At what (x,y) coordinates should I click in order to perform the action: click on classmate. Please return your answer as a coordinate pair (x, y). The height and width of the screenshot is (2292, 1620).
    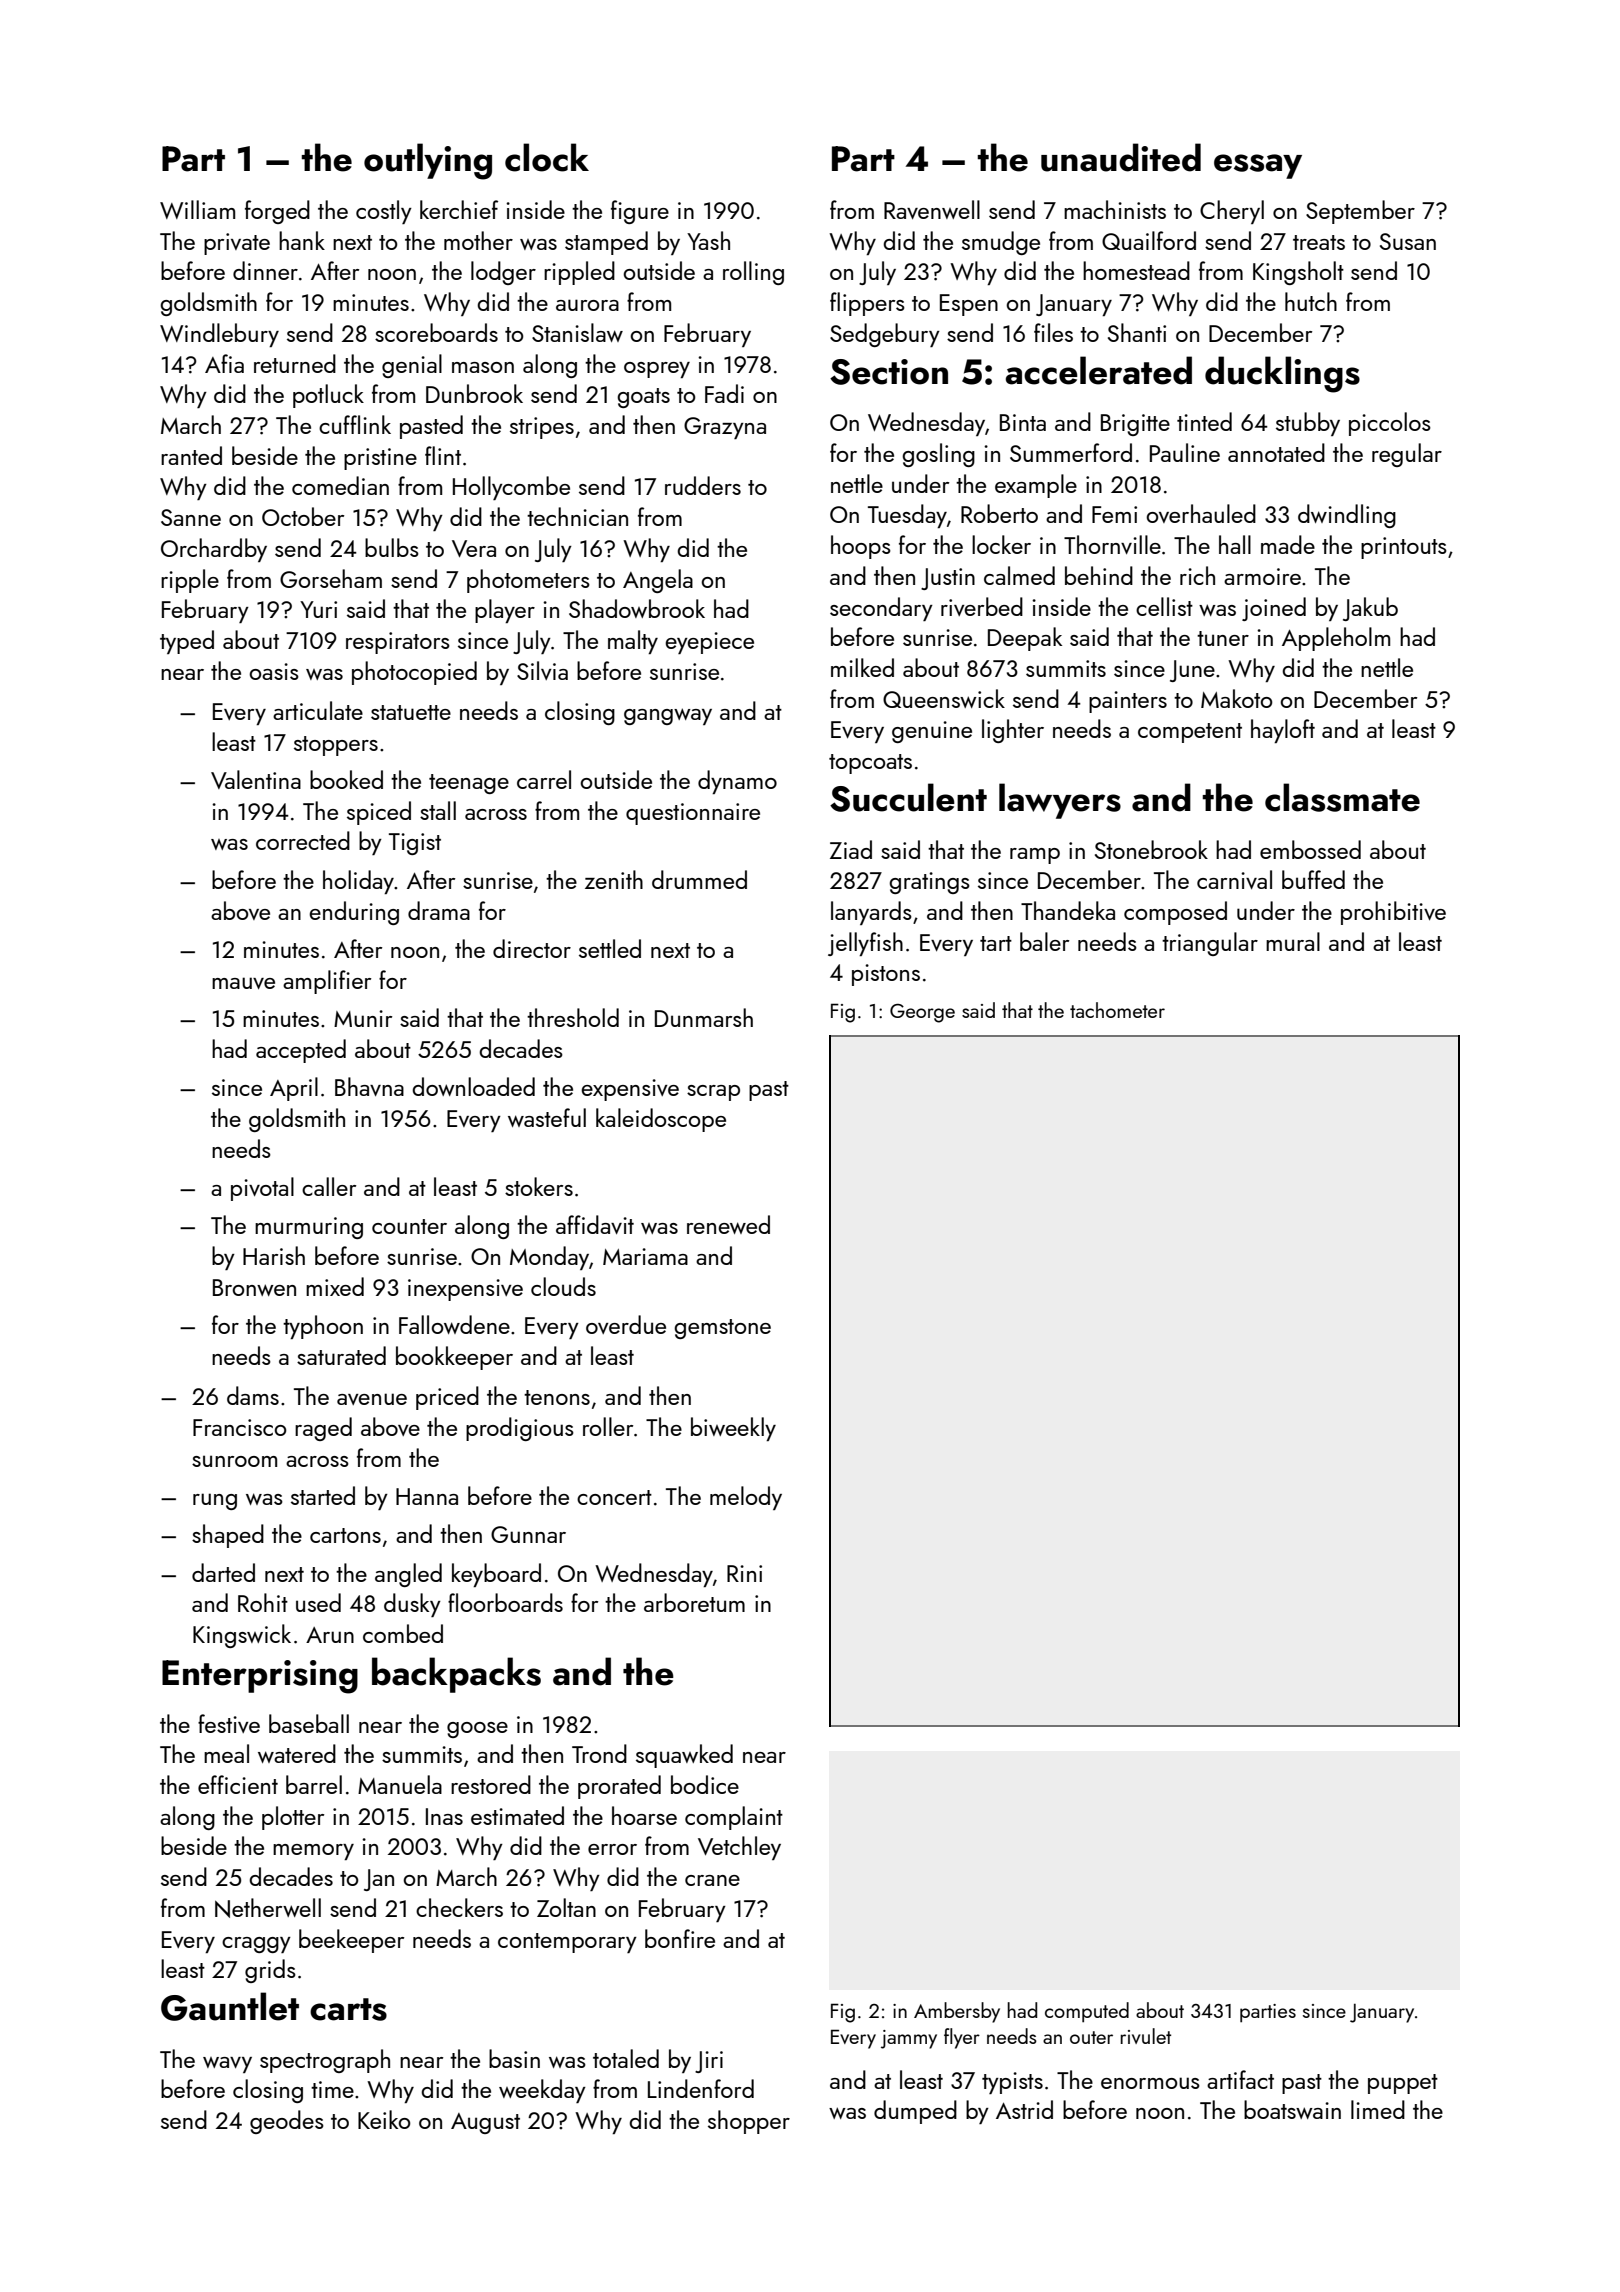
    Looking at the image, I should click on (1342, 797).
